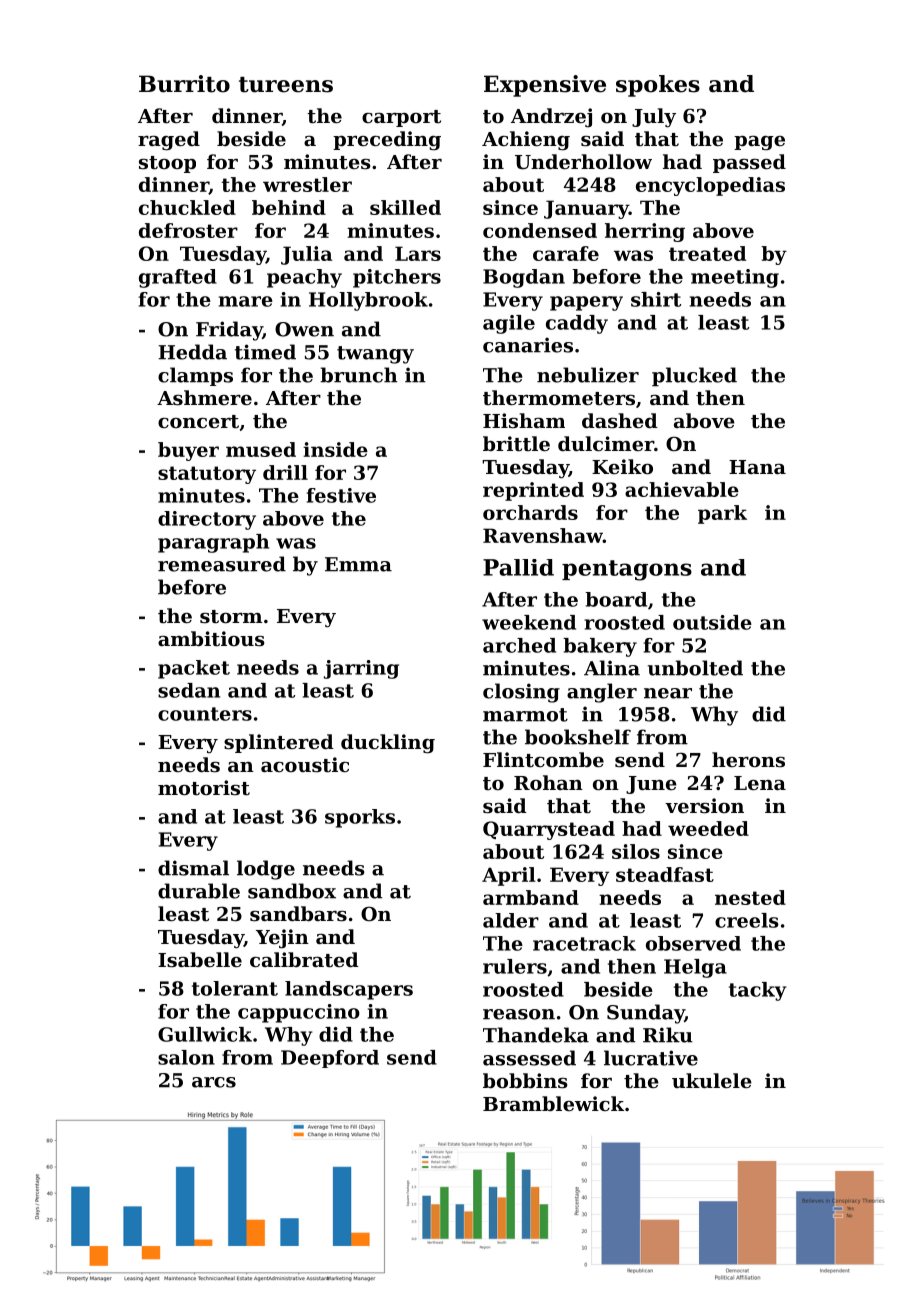 This document has height=1311, width=924. Describe the element at coordinates (189, 690) in the document. I see `sedan` at that location.
